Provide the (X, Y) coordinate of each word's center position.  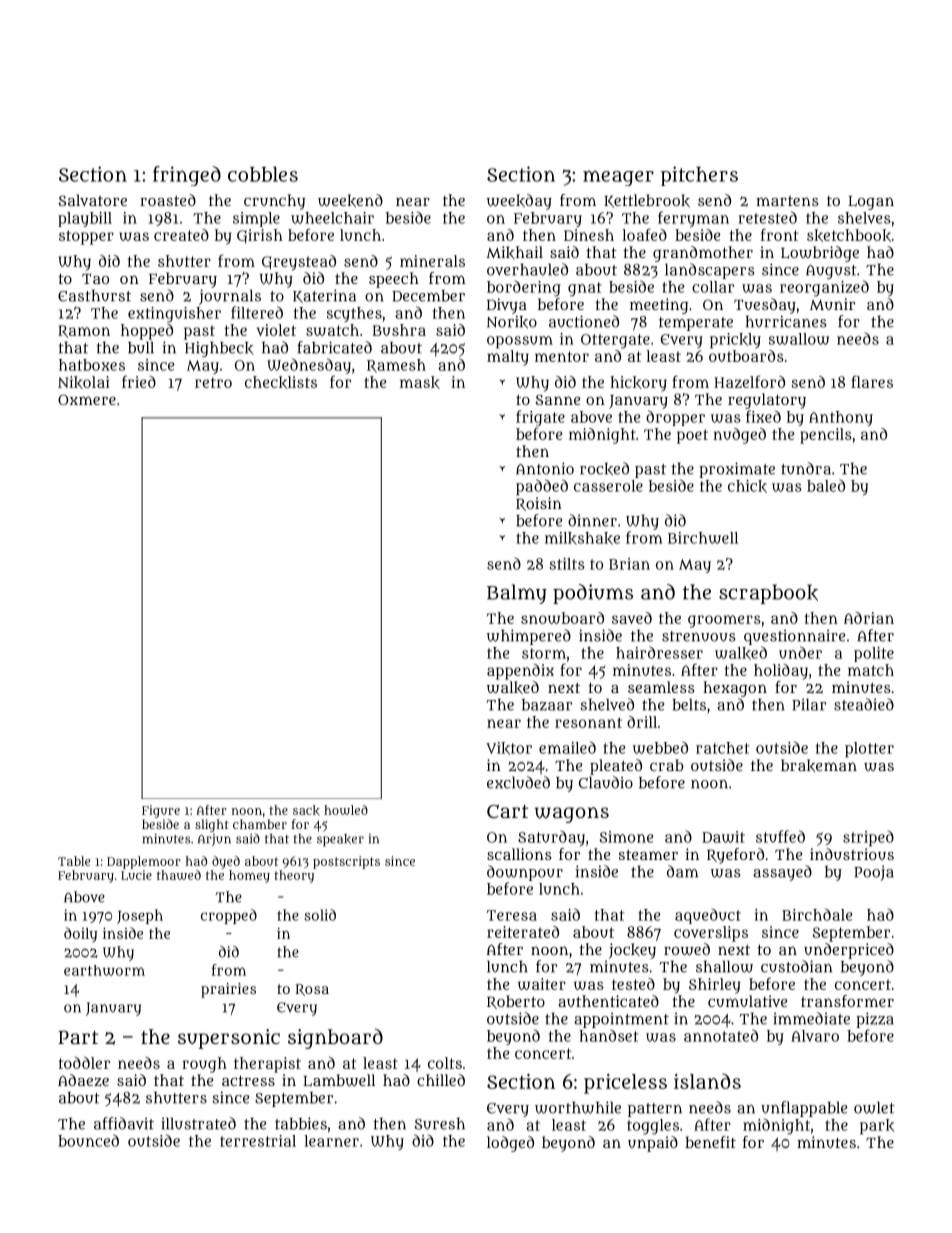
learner (332, 1141)
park (877, 1127)
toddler (84, 1063)
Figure (161, 811)
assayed (782, 873)
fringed (187, 176)
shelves (864, 218)
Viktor (509, 748)
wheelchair (332, 218)
